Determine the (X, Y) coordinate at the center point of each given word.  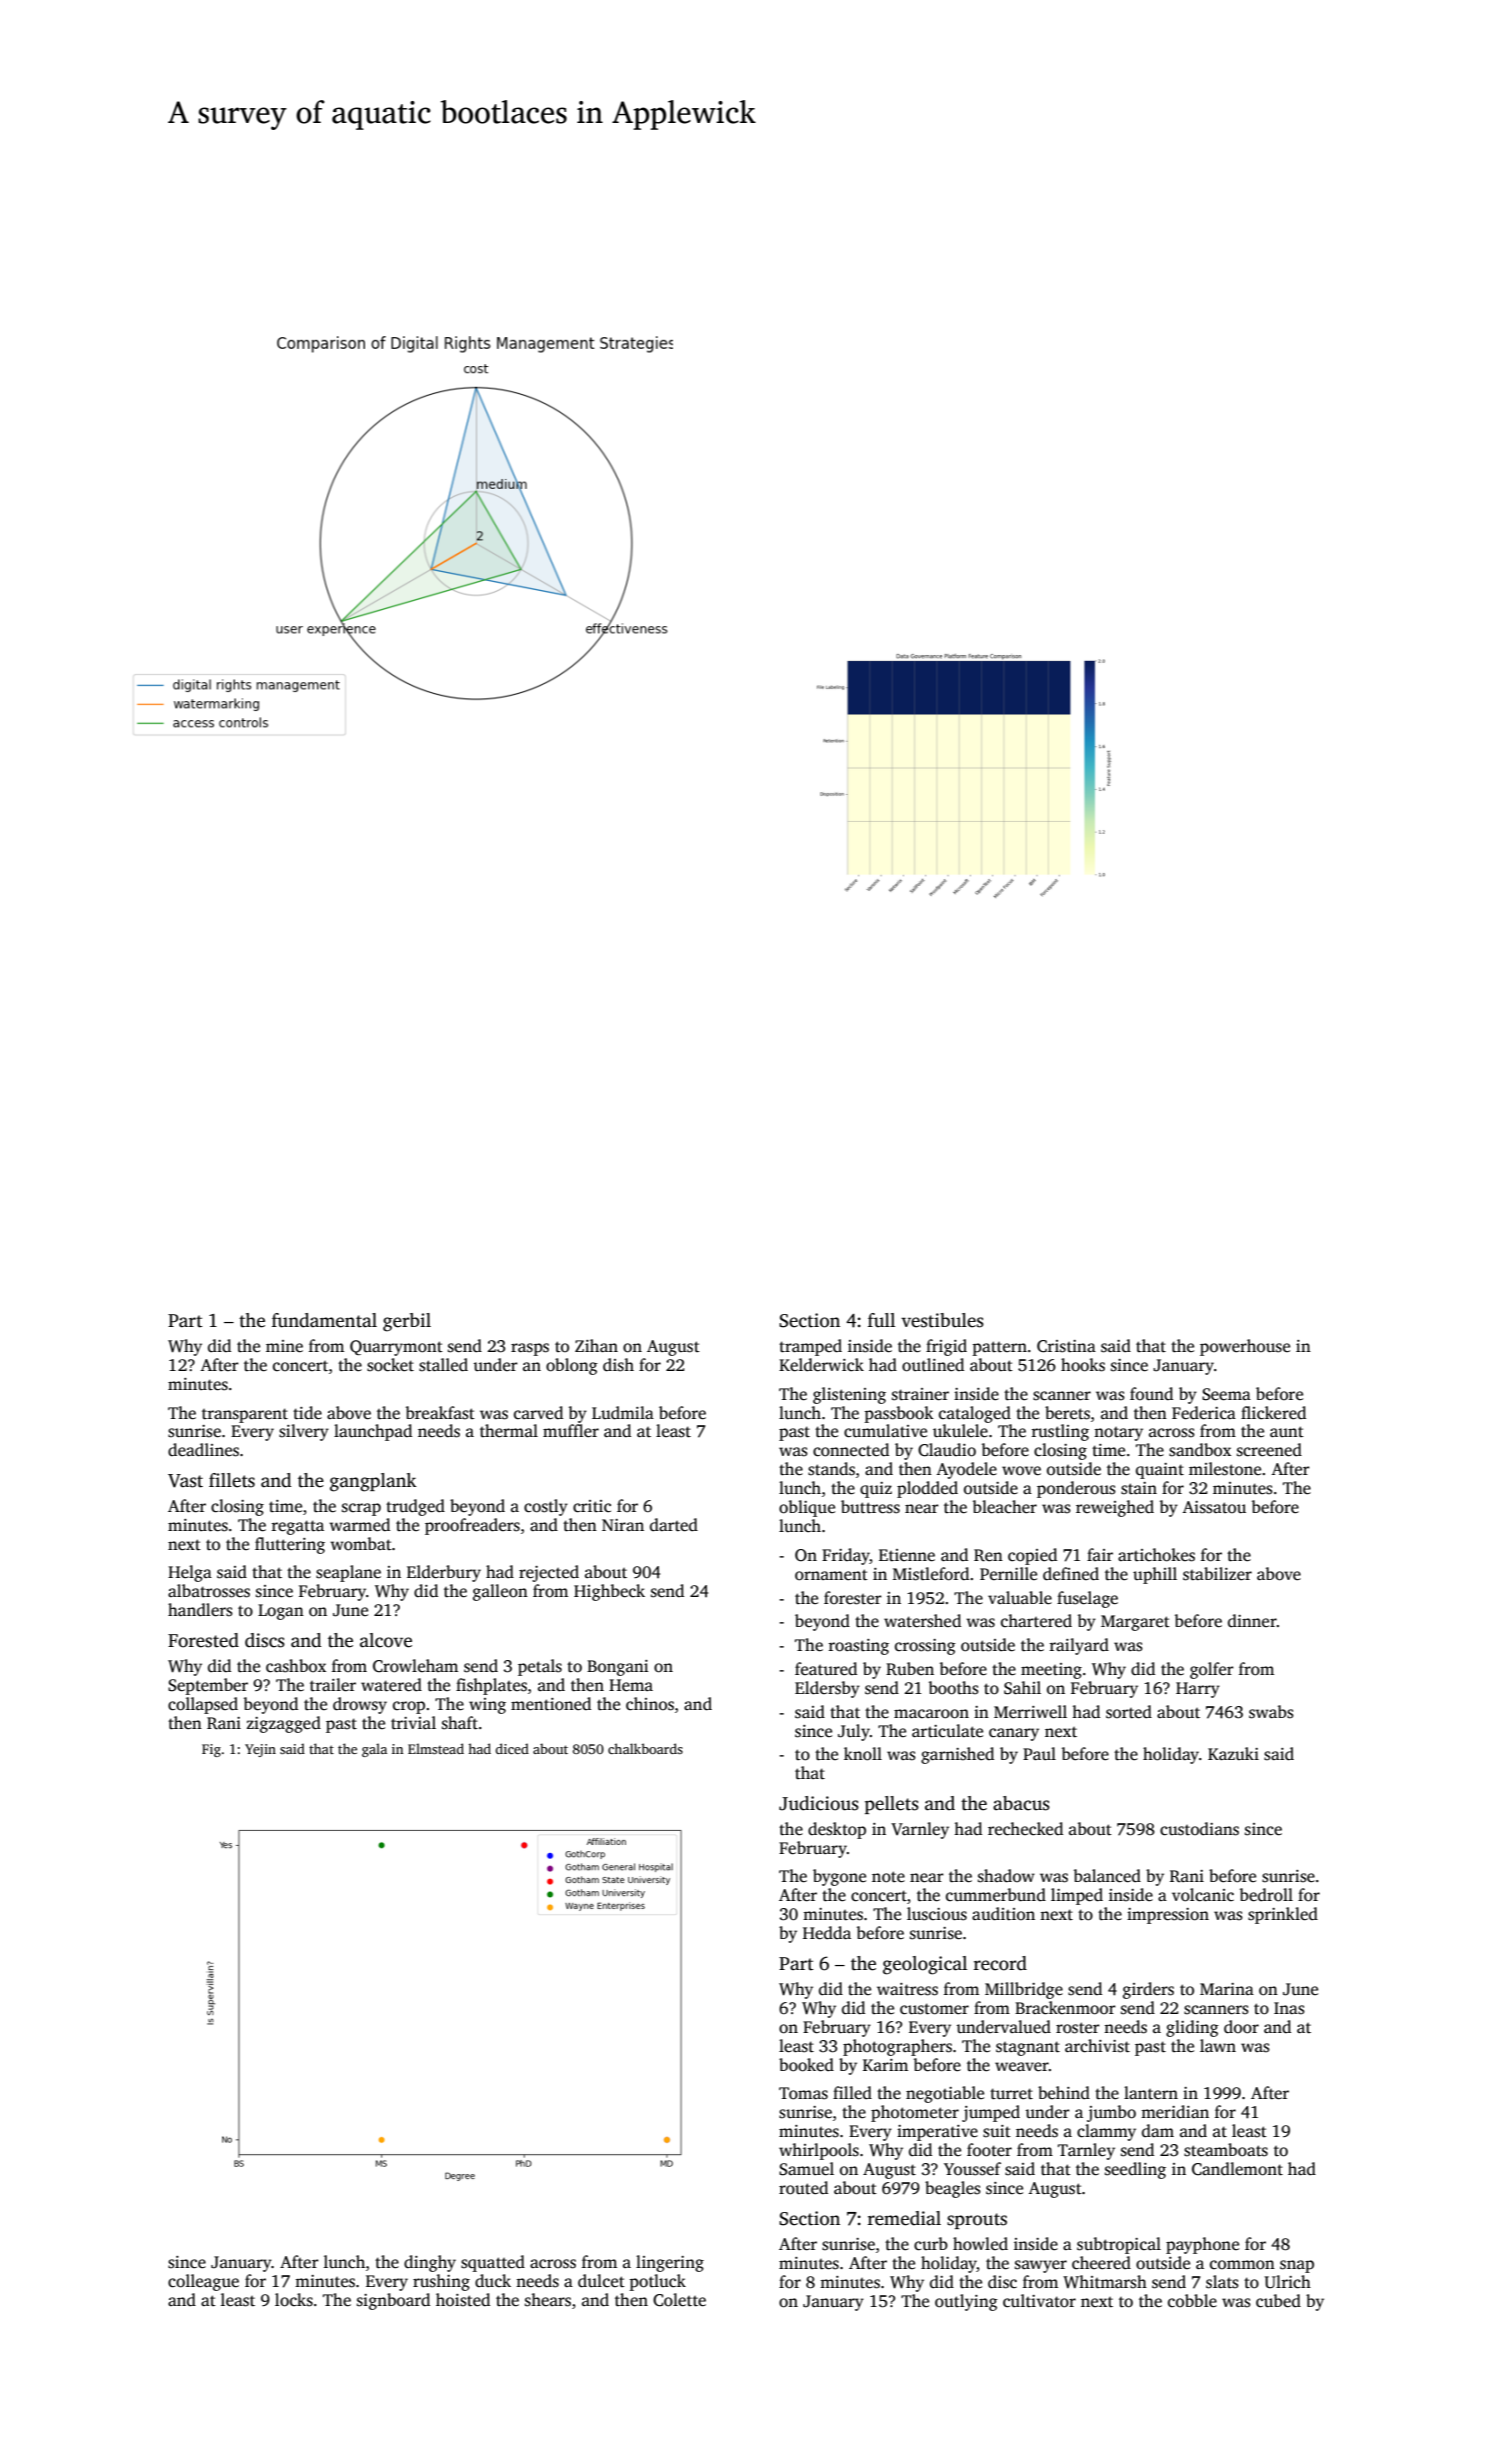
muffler (571, 1431)
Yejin (260, 1750)
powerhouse (1245, 1347)
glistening (849, 1395)
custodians (1199, 1829)
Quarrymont (396, 1348)
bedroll (1266, 1895)
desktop (837, 1830)
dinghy (430, 2263)
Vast (185, 1481)
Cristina (1066, 1346)
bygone (839, 1877)
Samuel (806, 2169)
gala (374, 1750)
